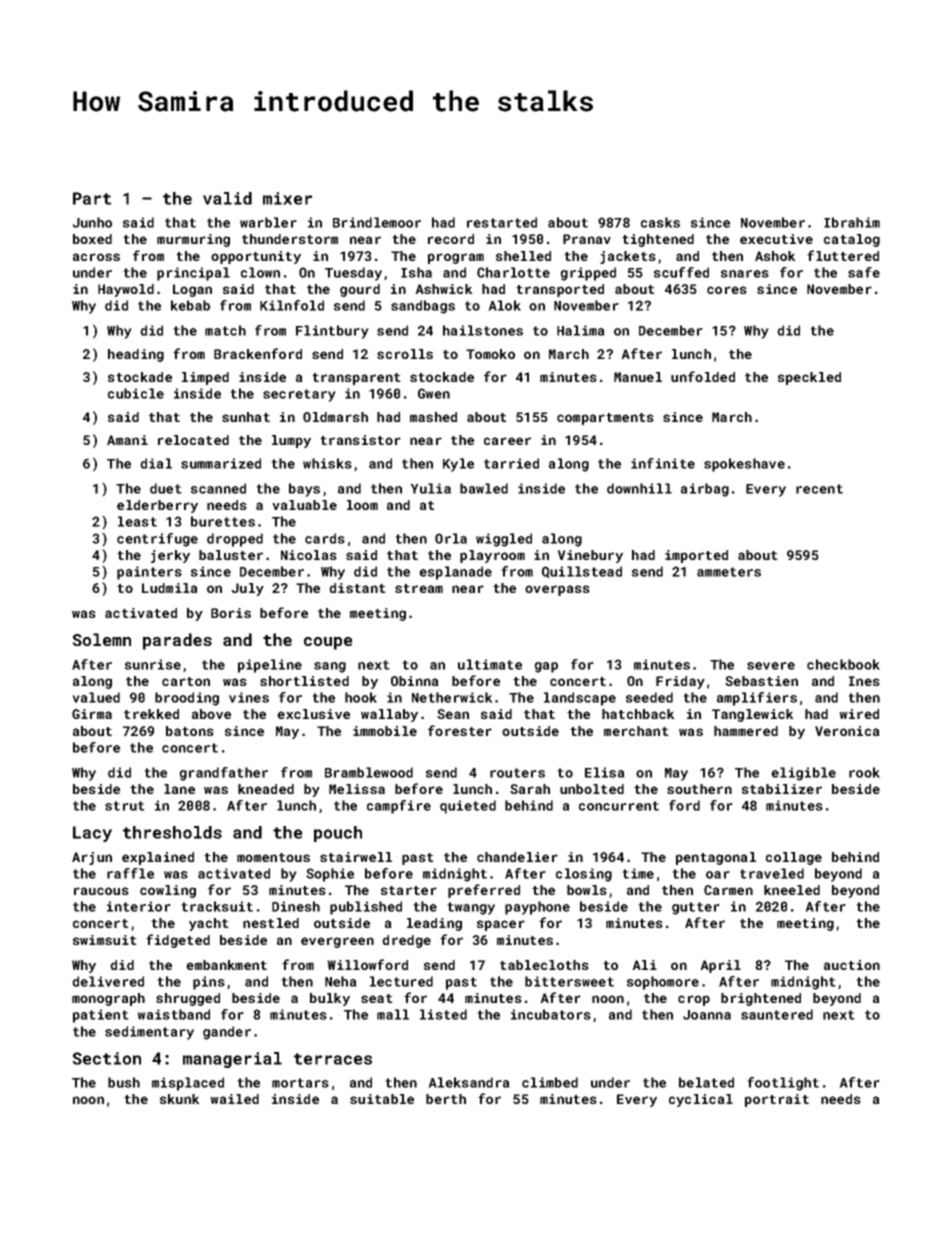  Describe the element at coordinates (727, 290) in the screenshot. I see `cores` at that location.
